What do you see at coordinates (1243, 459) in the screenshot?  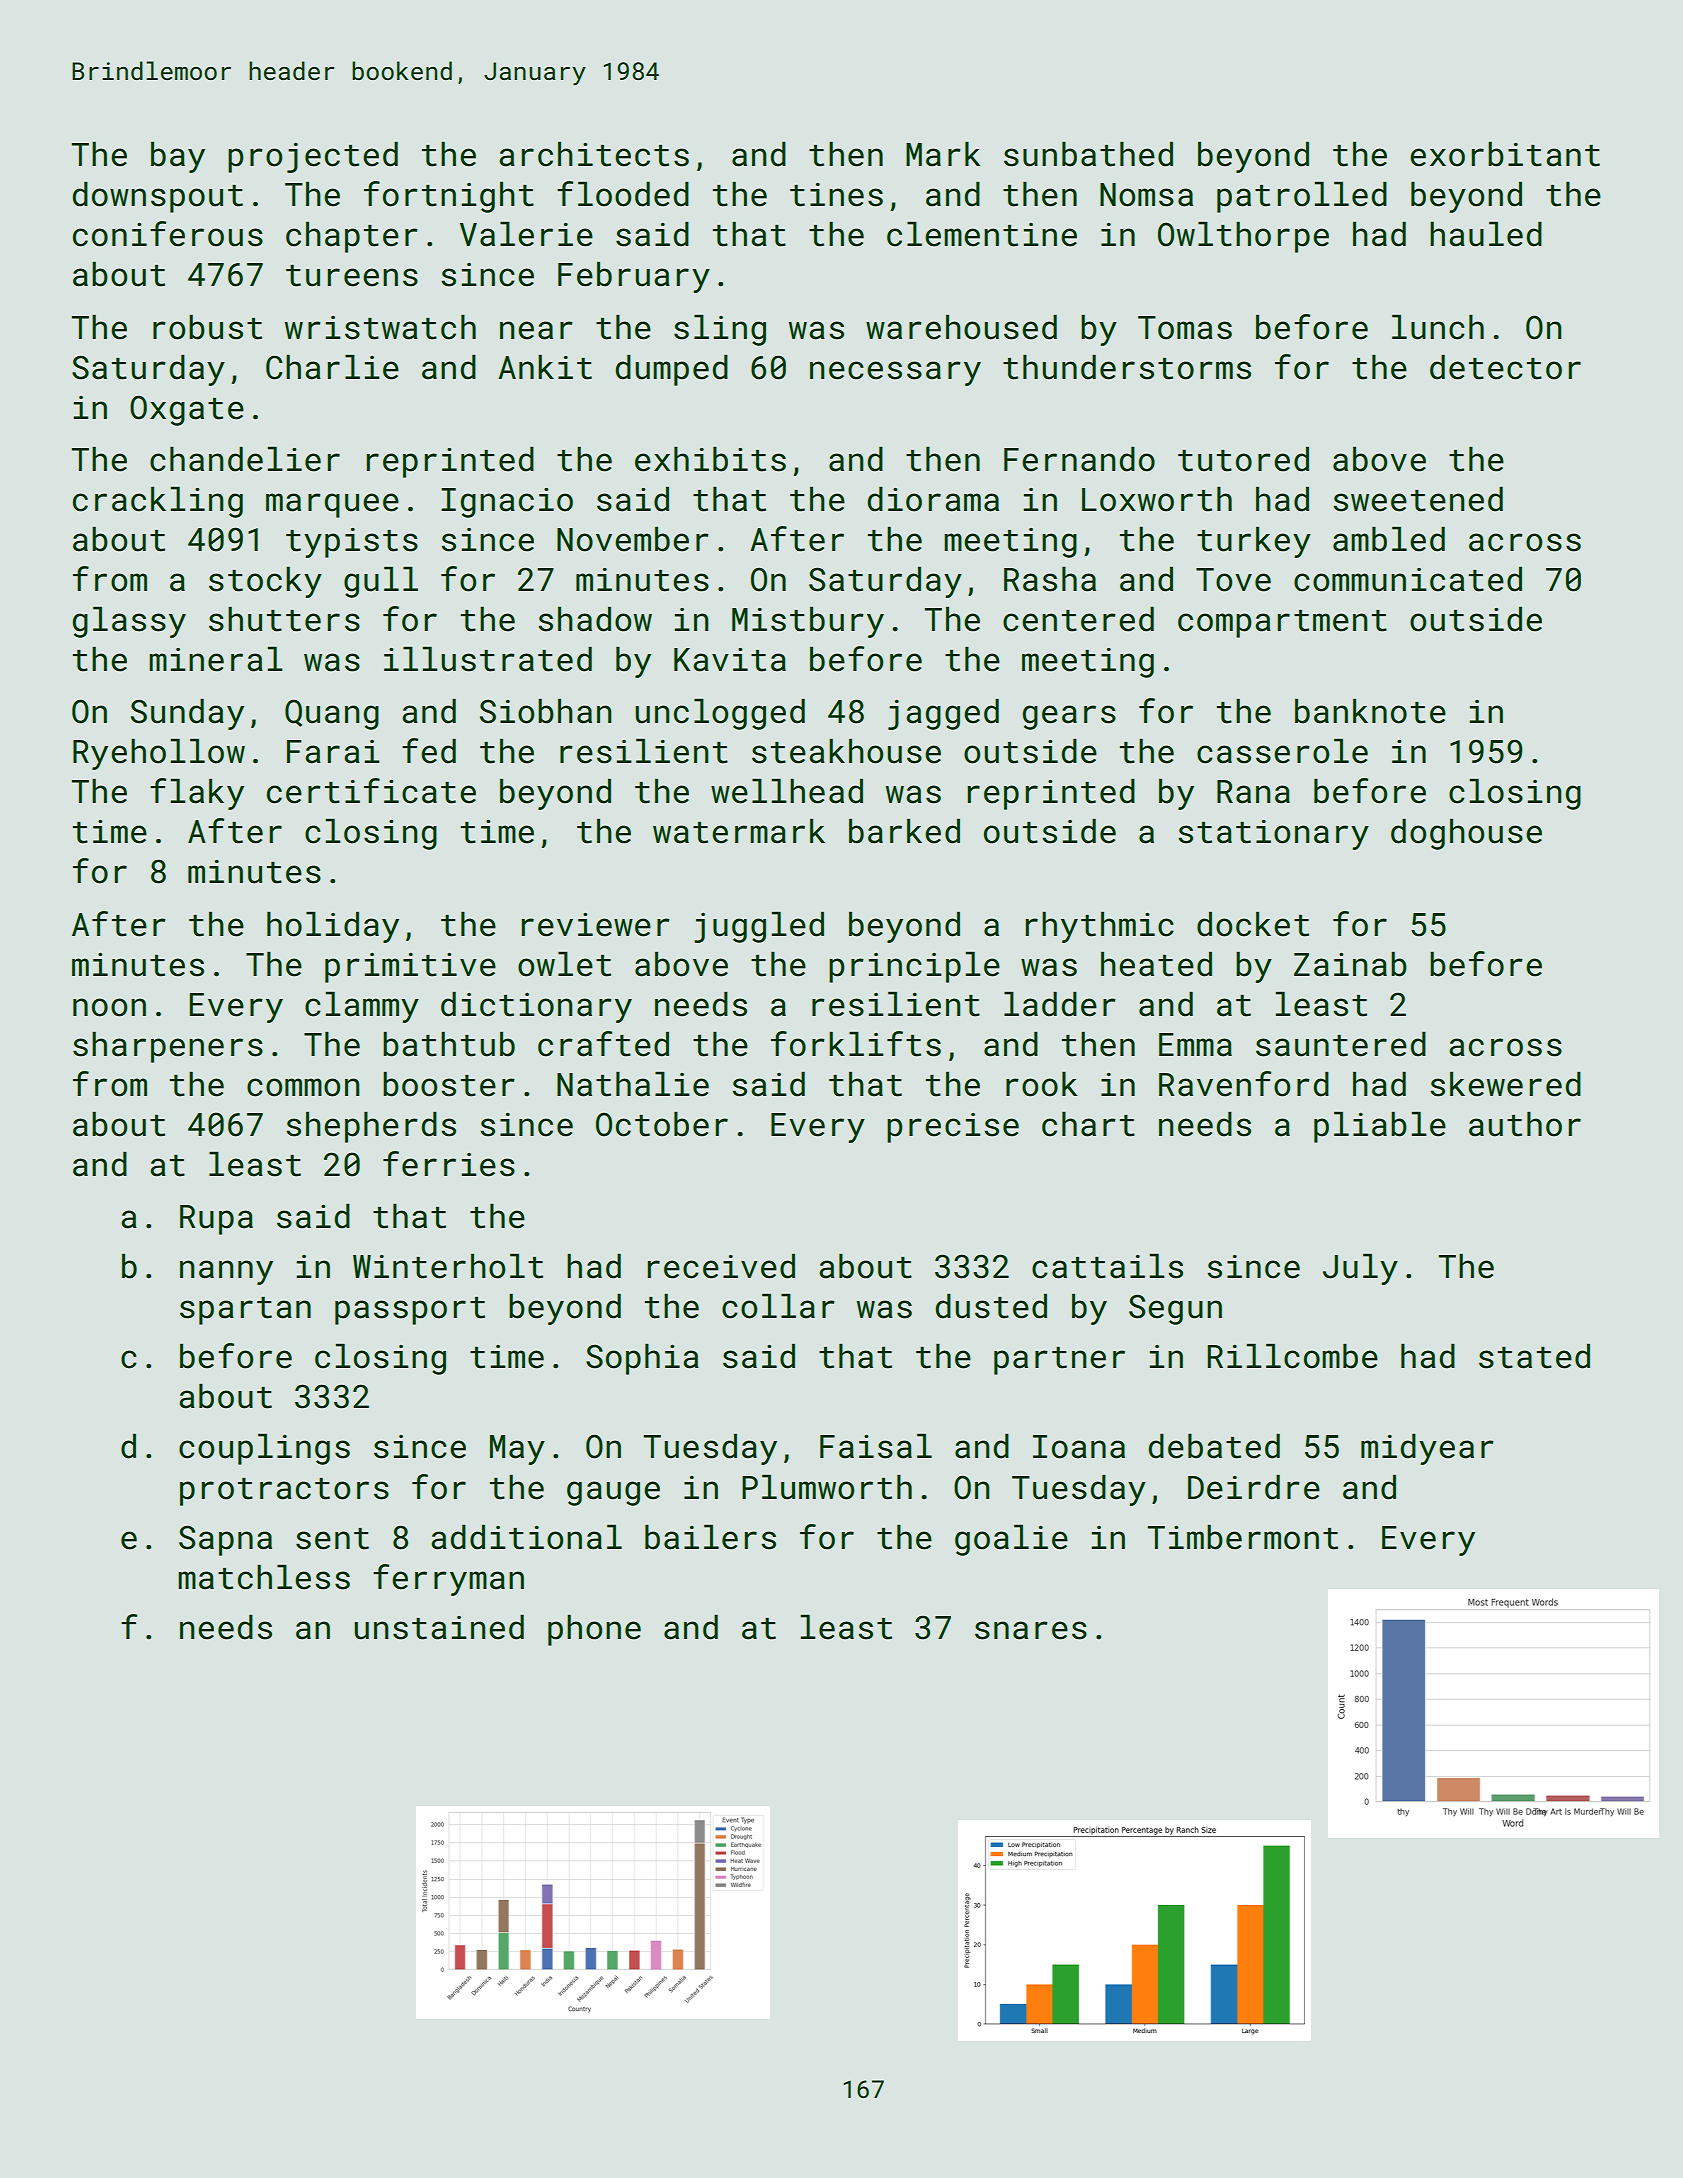 I see `tutored` at bounding box center [1243, 459].
